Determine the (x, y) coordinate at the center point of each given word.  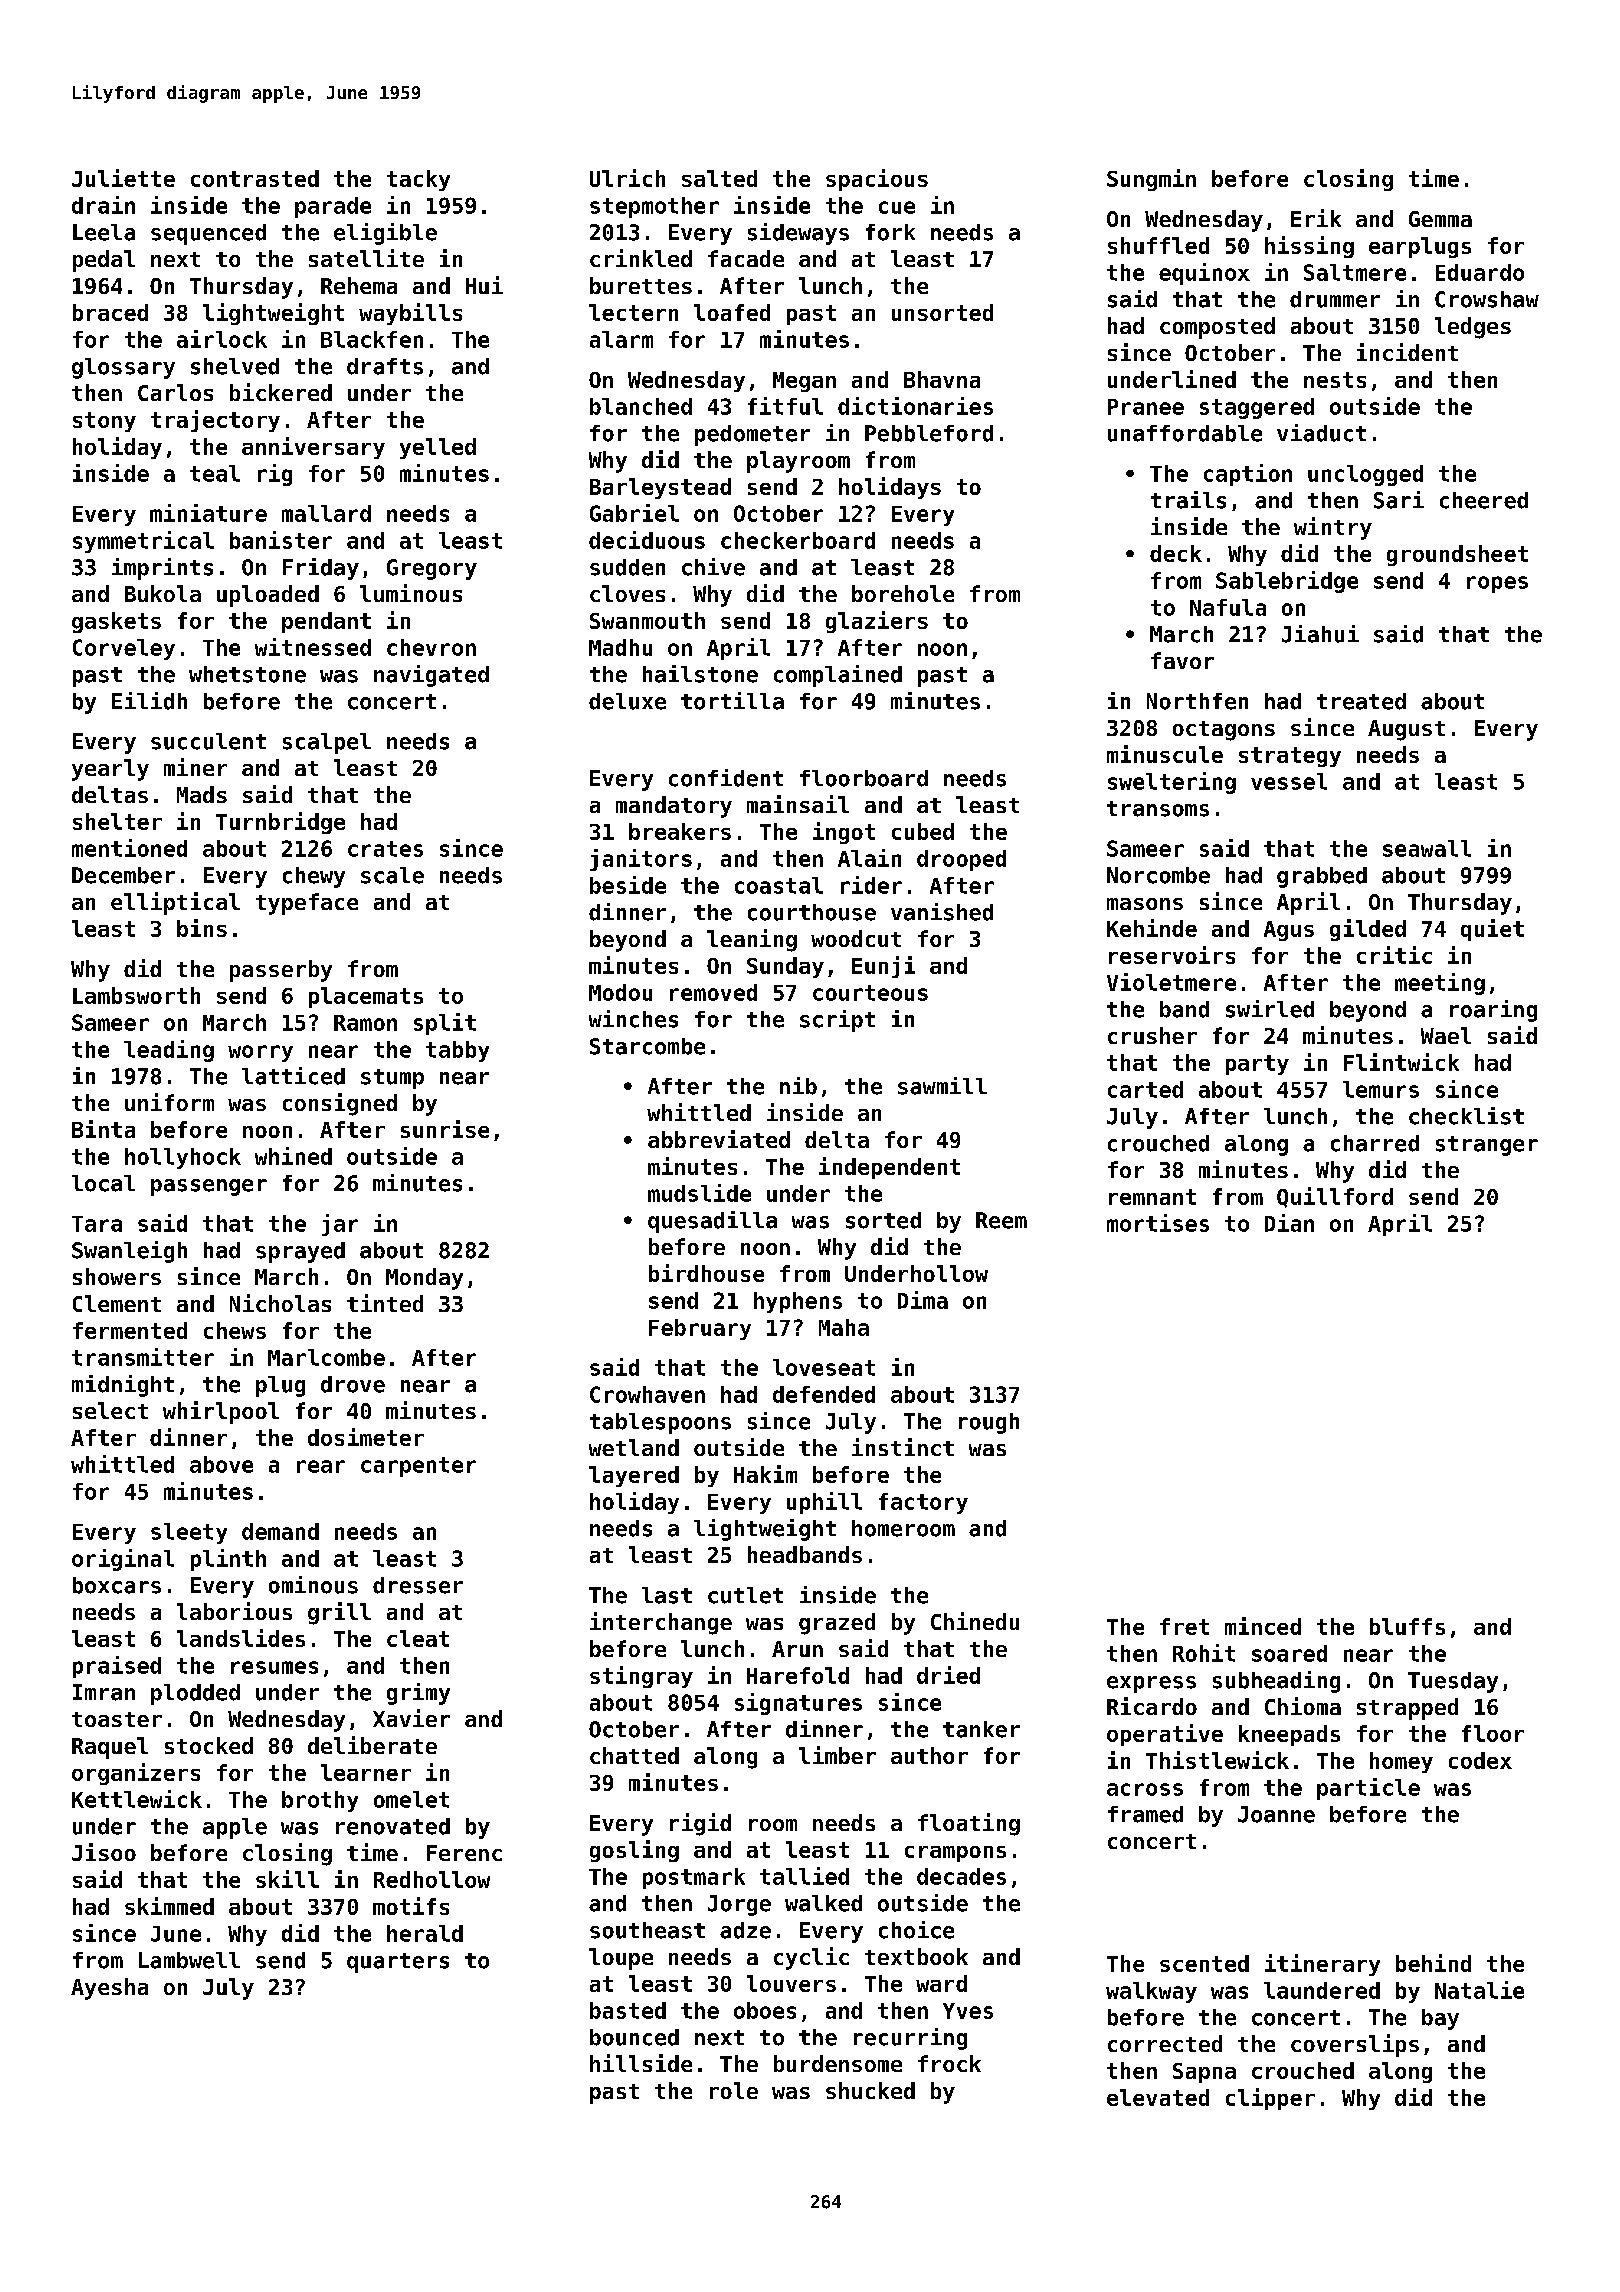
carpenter (418, 1467)
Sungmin (1151, 180)
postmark (694, 1878)
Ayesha (109, 1989)
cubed (923, 831)
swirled (1270, 1009)
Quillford (1335, 1197)
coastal (779, 885)
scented (1204, 1963)
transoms (1158, 809)
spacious (877, 180)
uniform (169, 1102)
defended (824, 1394)
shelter (117, 821)
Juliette (123, 178)
